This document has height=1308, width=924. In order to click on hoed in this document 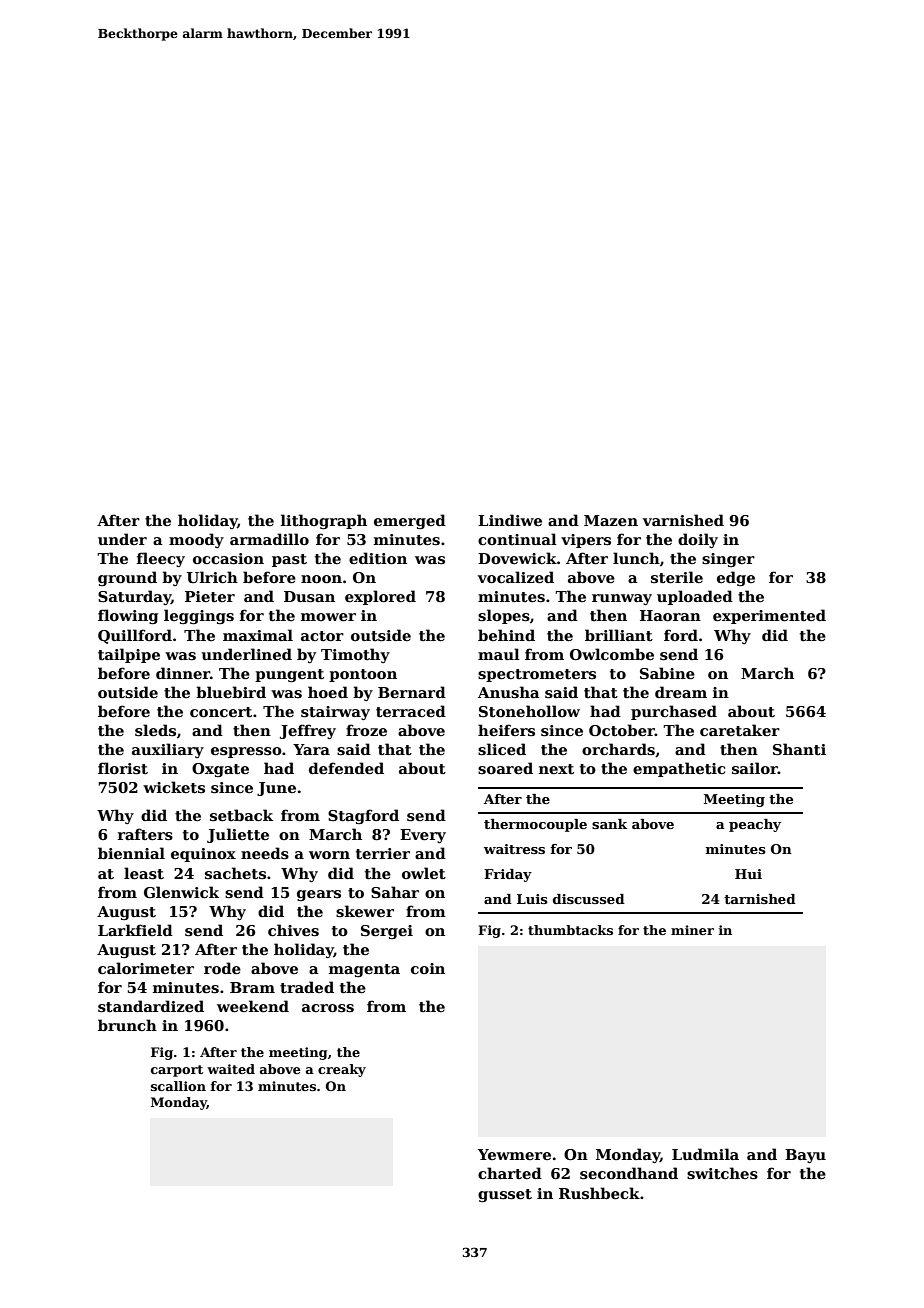, I will do `click(328, 692)`.
